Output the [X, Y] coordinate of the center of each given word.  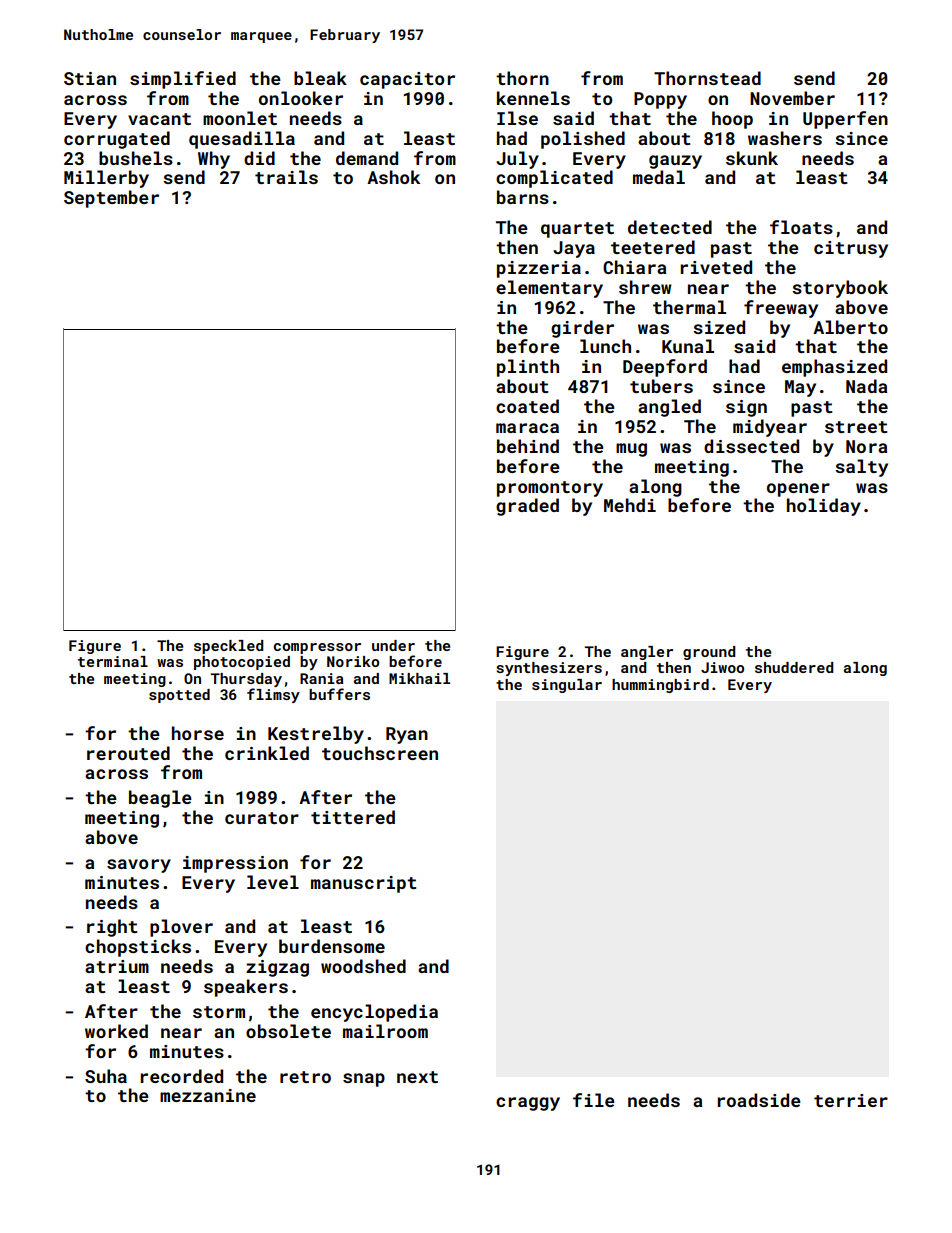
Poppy [660, 100]
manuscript [363, 884]
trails [286, 177]
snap [364, 1080]
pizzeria [539, 269]
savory [139, 866]
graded [527, 507]
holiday [824, 507]
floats [801, 227]
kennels [533, 98]
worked [116, 1031]
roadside [759, 1100]
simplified [183, 80]
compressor [317, 648]
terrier [851, 1100]
